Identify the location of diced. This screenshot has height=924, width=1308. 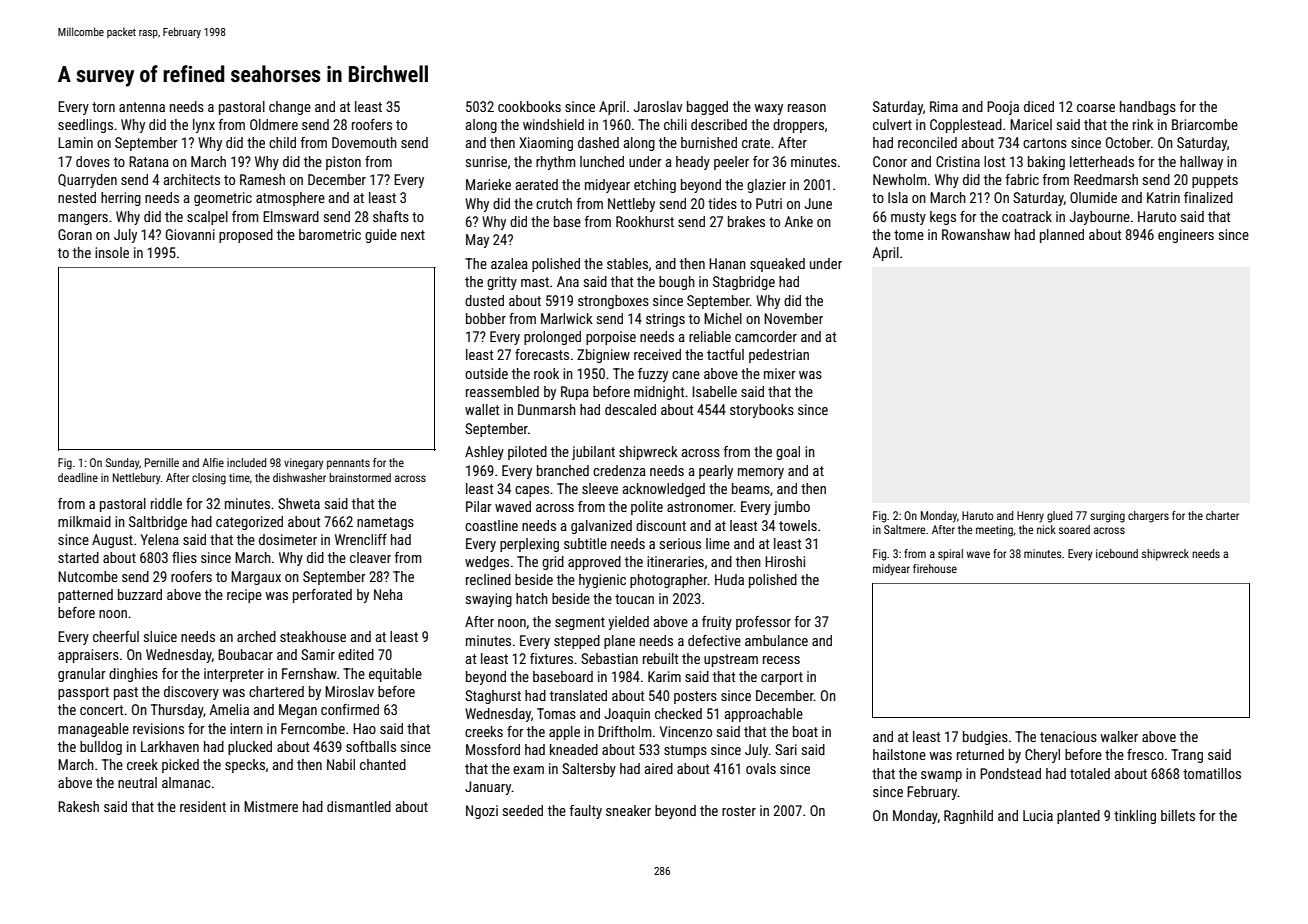
(1039, 106).
